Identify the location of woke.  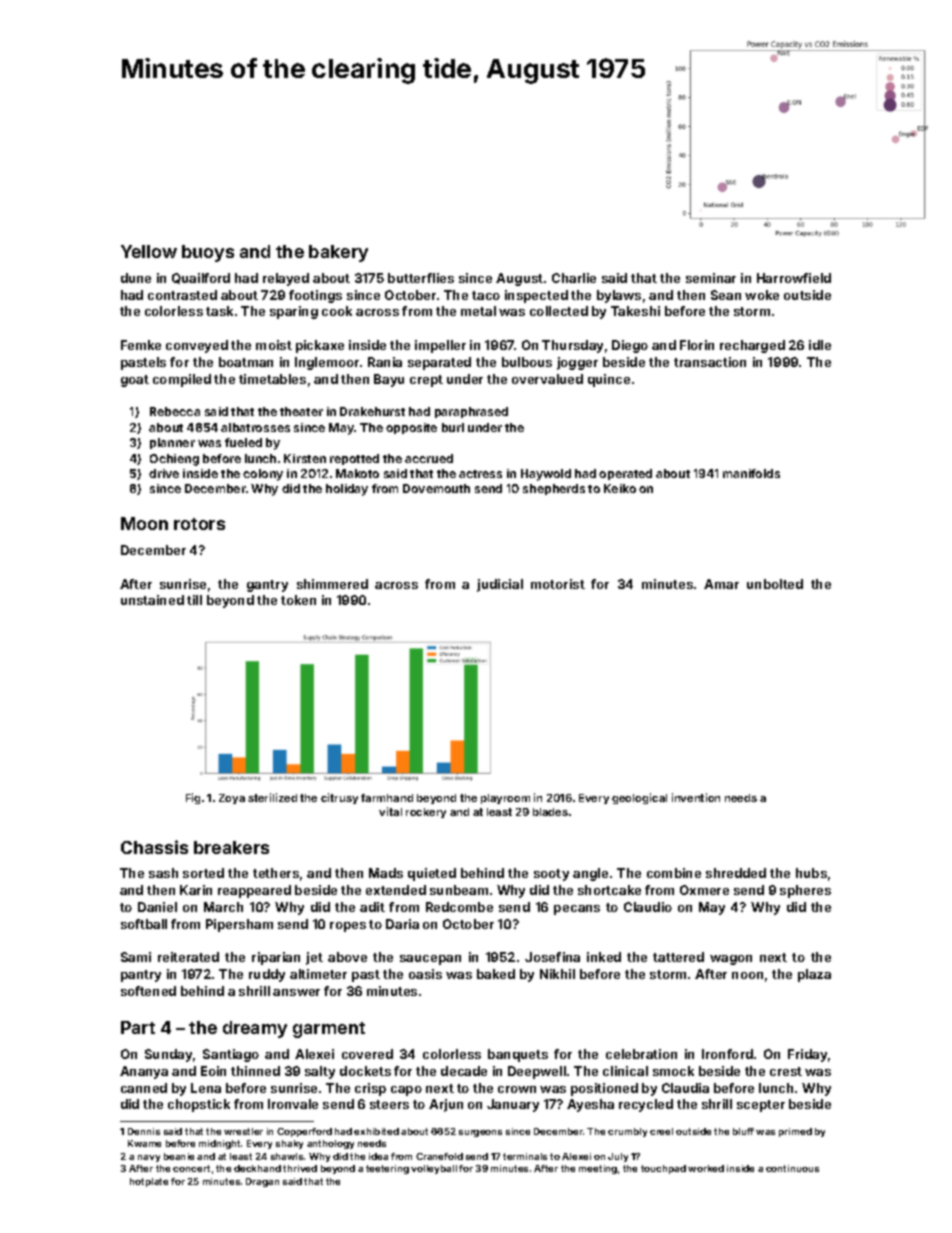
(762, 295).
